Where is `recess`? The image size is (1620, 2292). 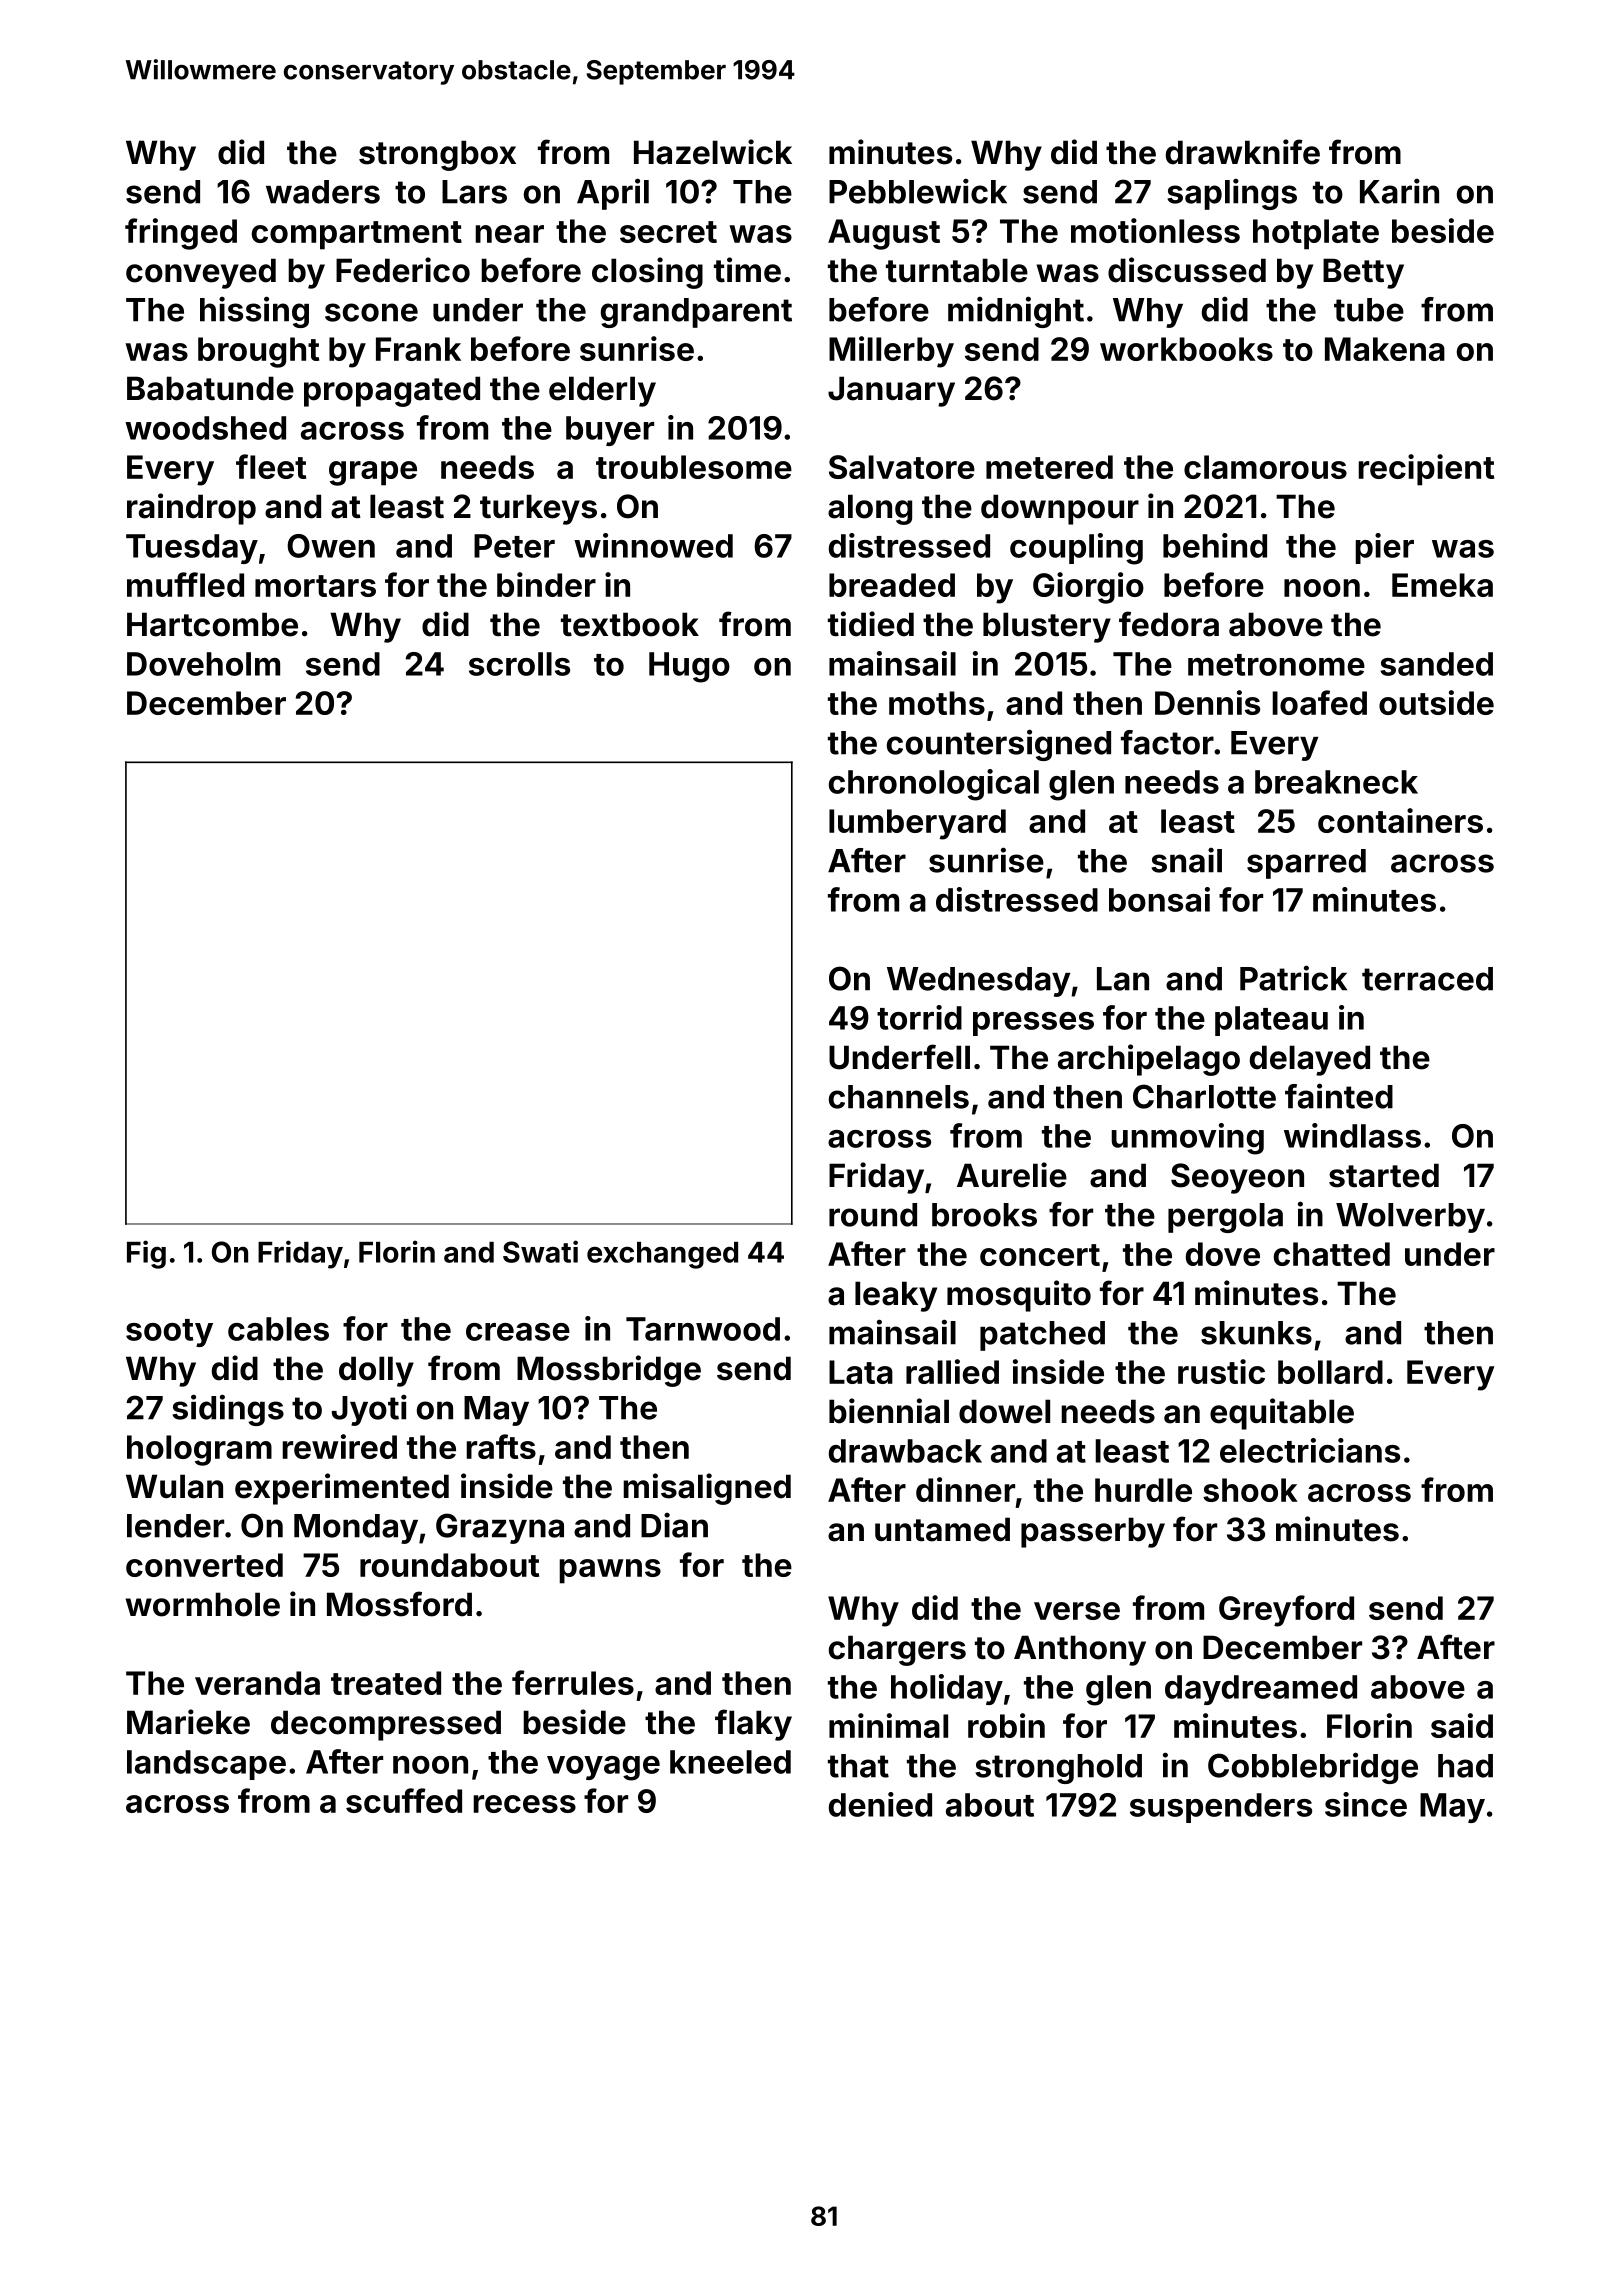 recess is located at coordinates (524, 1804).
